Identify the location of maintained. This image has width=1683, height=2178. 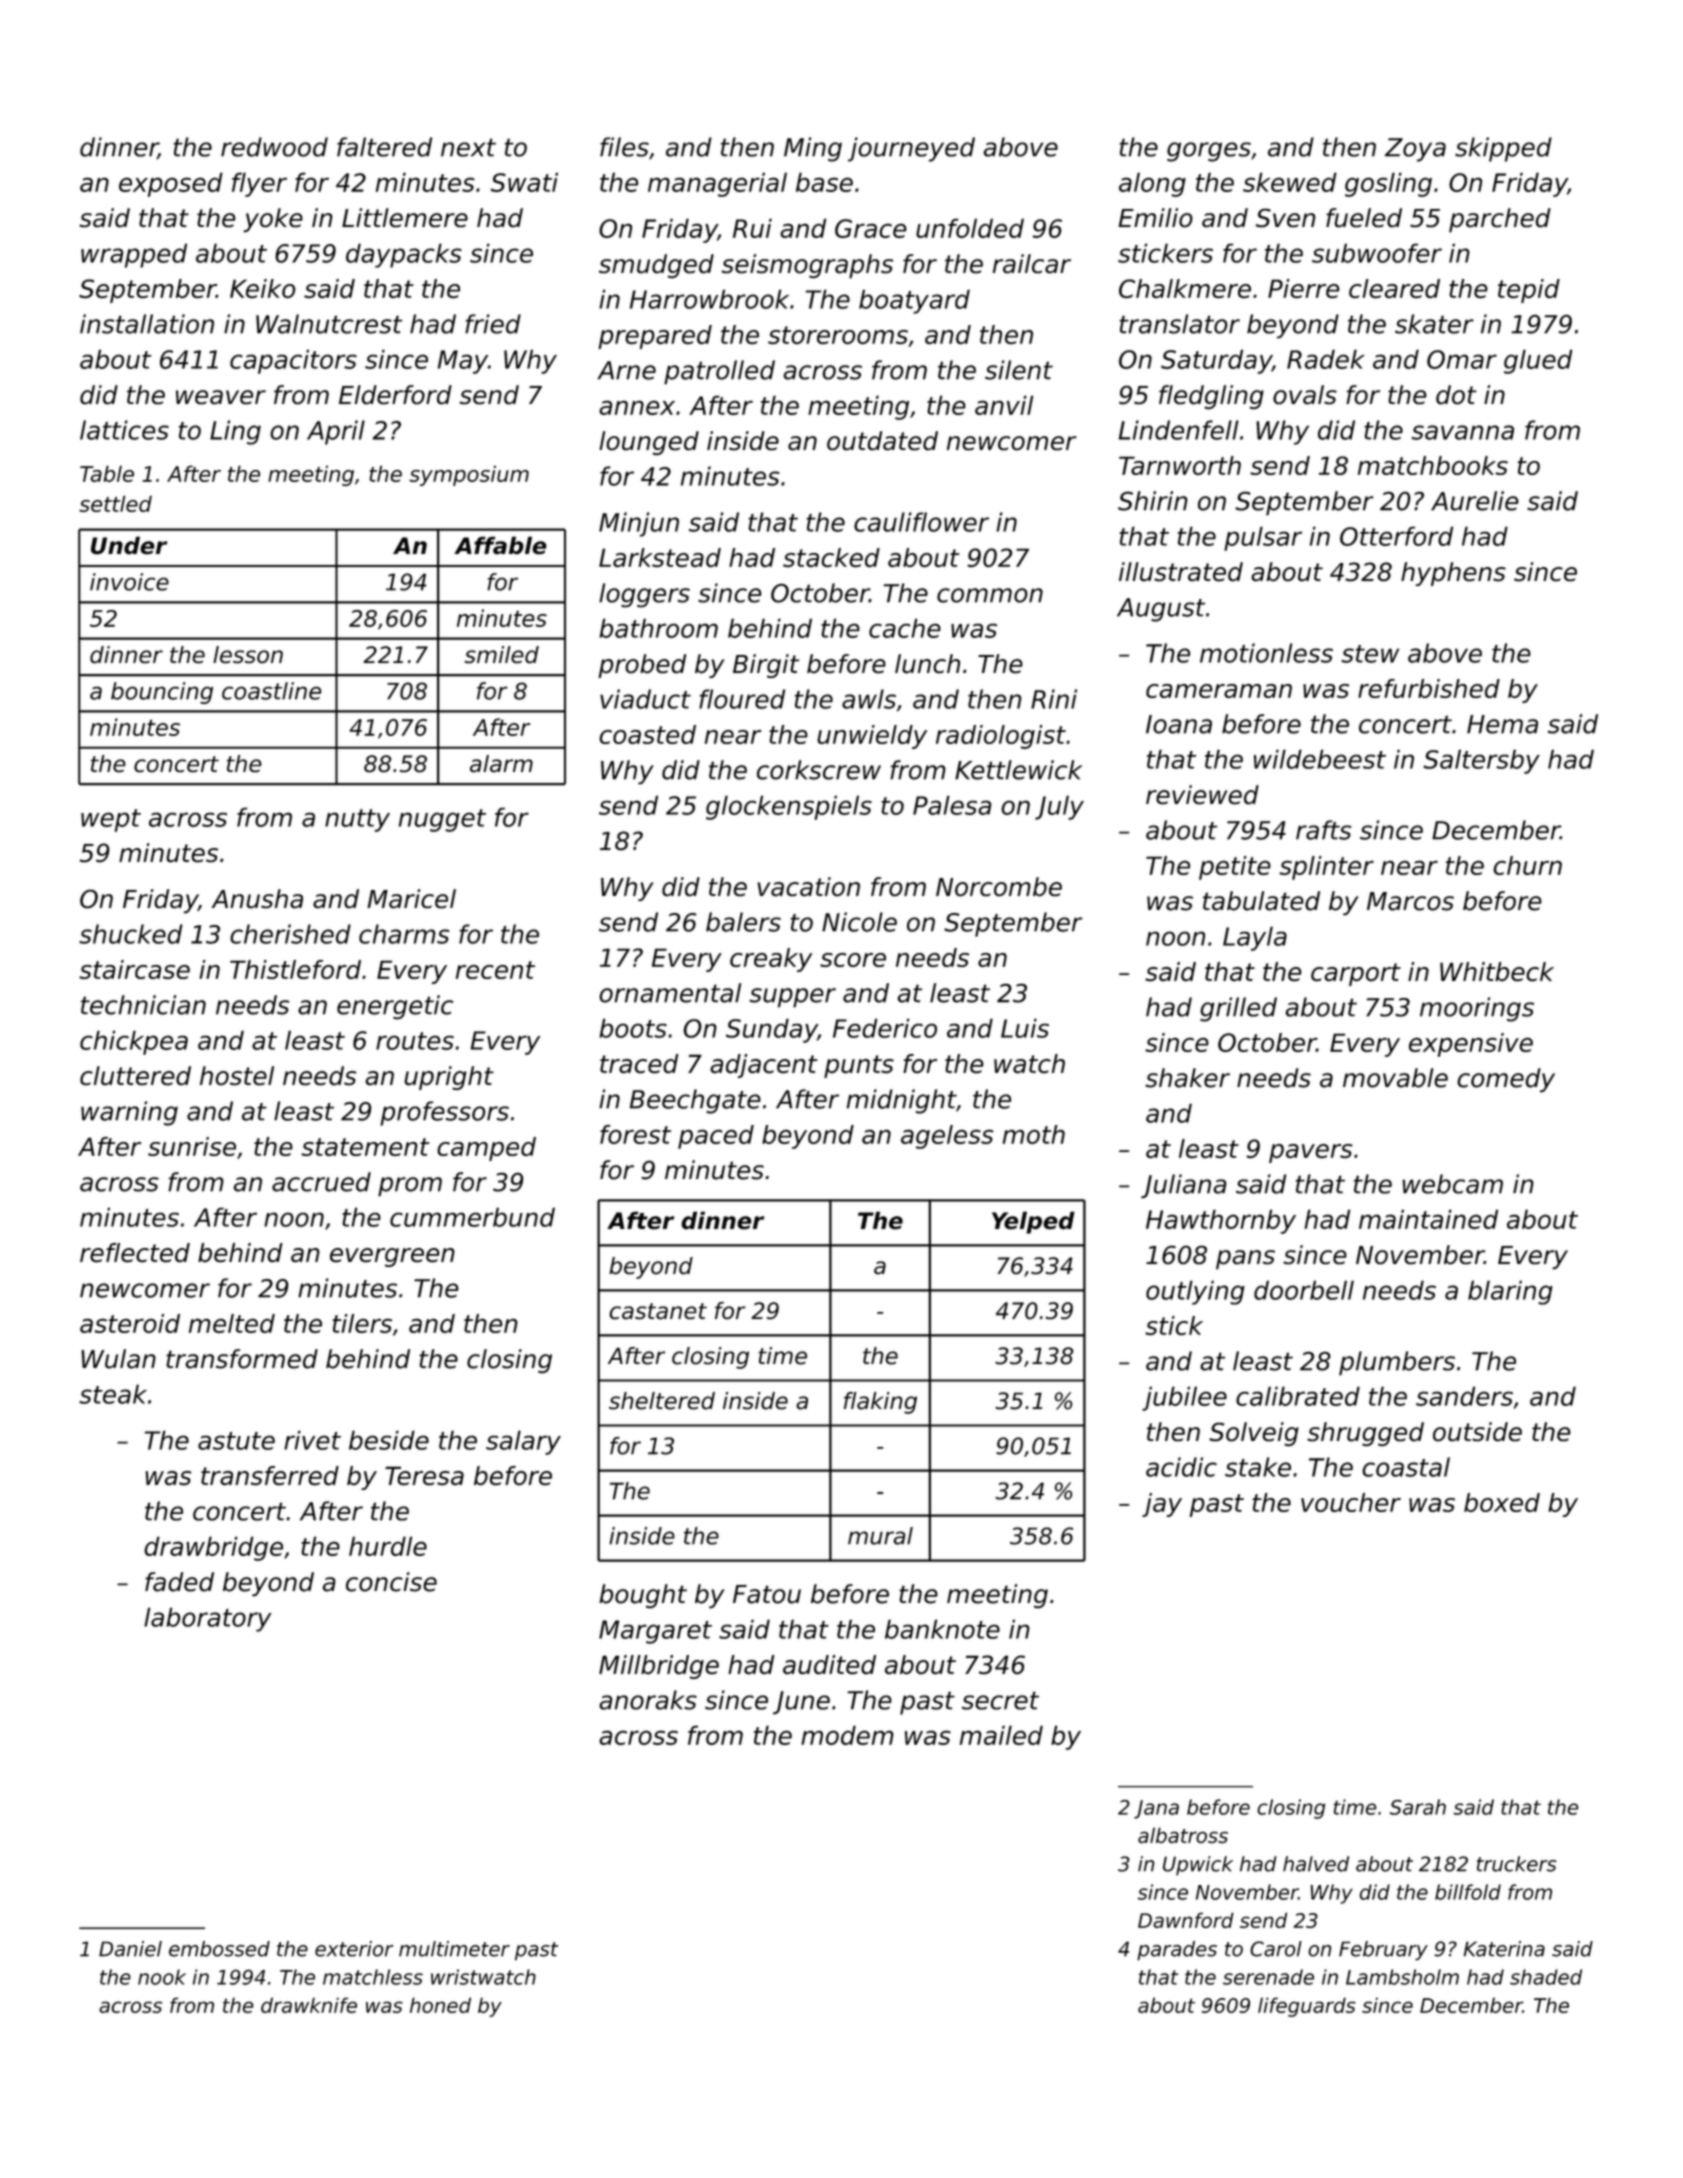
(1428, 1219).
